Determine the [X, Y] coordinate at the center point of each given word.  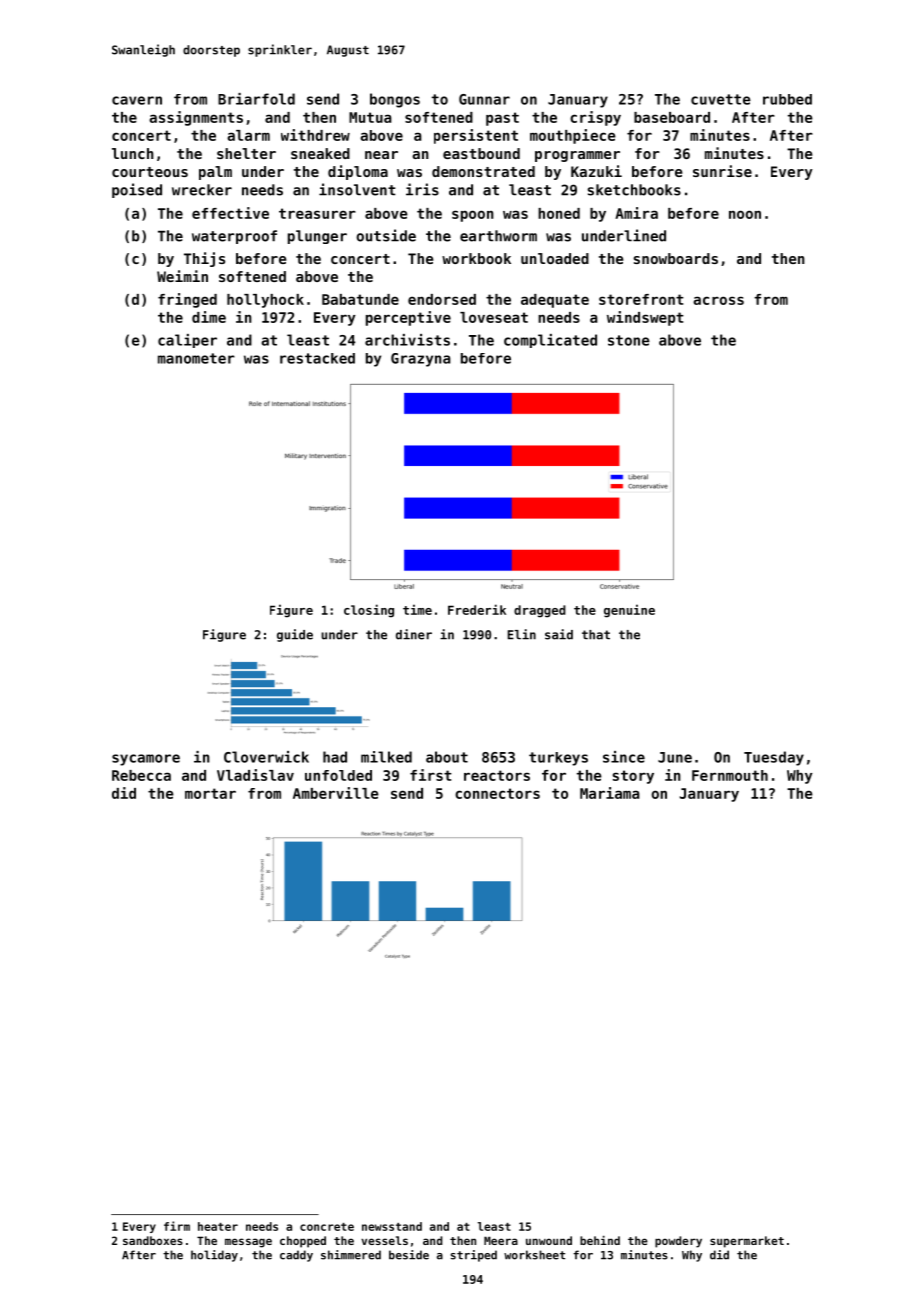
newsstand [392, 1226]
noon [745, 214]
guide [295, 635]
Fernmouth [730, 775]
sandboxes [153, 1240]
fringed [187, 300]
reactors [497, 775]
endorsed [442, 299]
